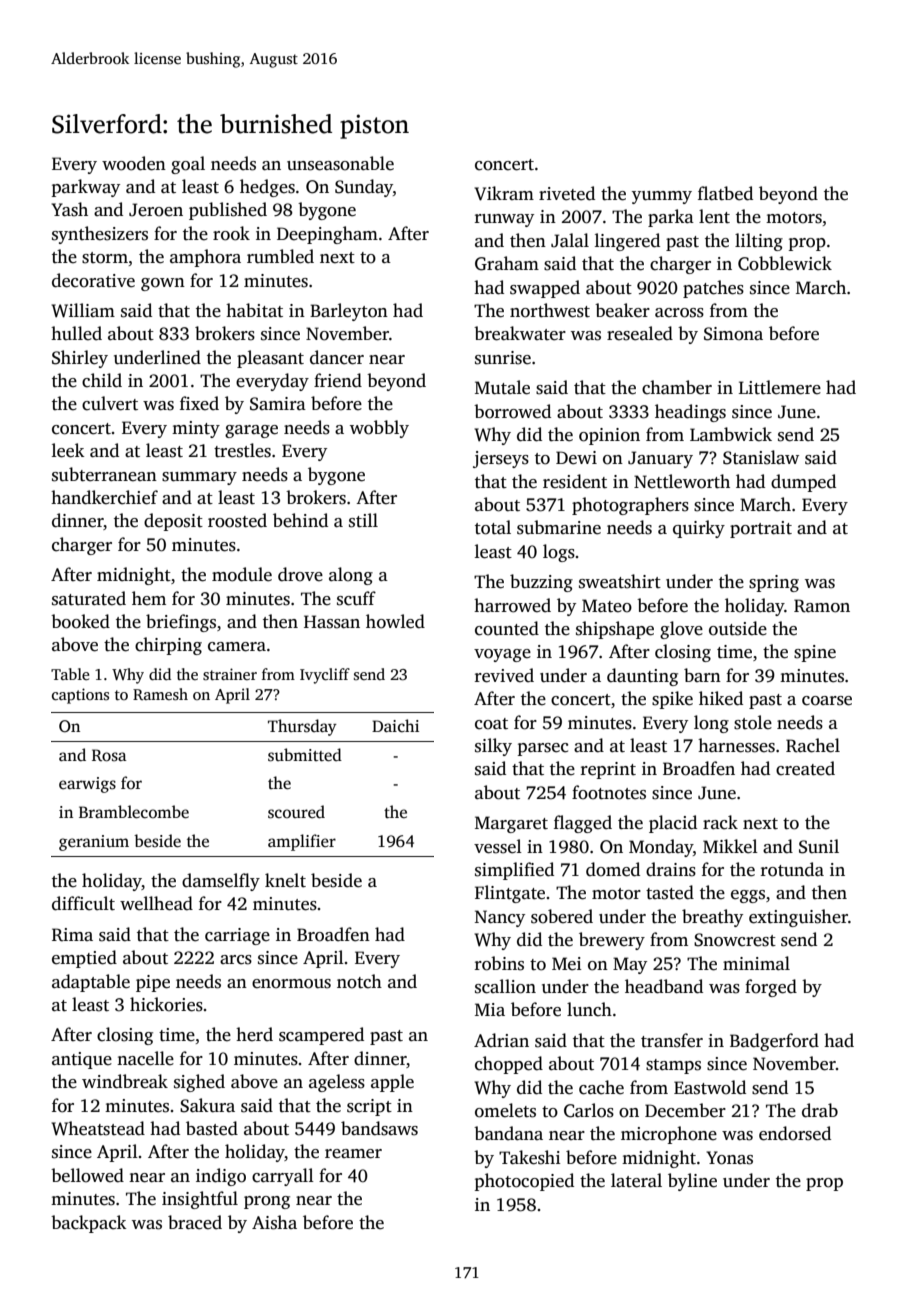 This page has width=908, height=1316. What do you see at coordinates (524, 1182) in the page?
I see `photocopied` at bounding box center [524, 1182].
